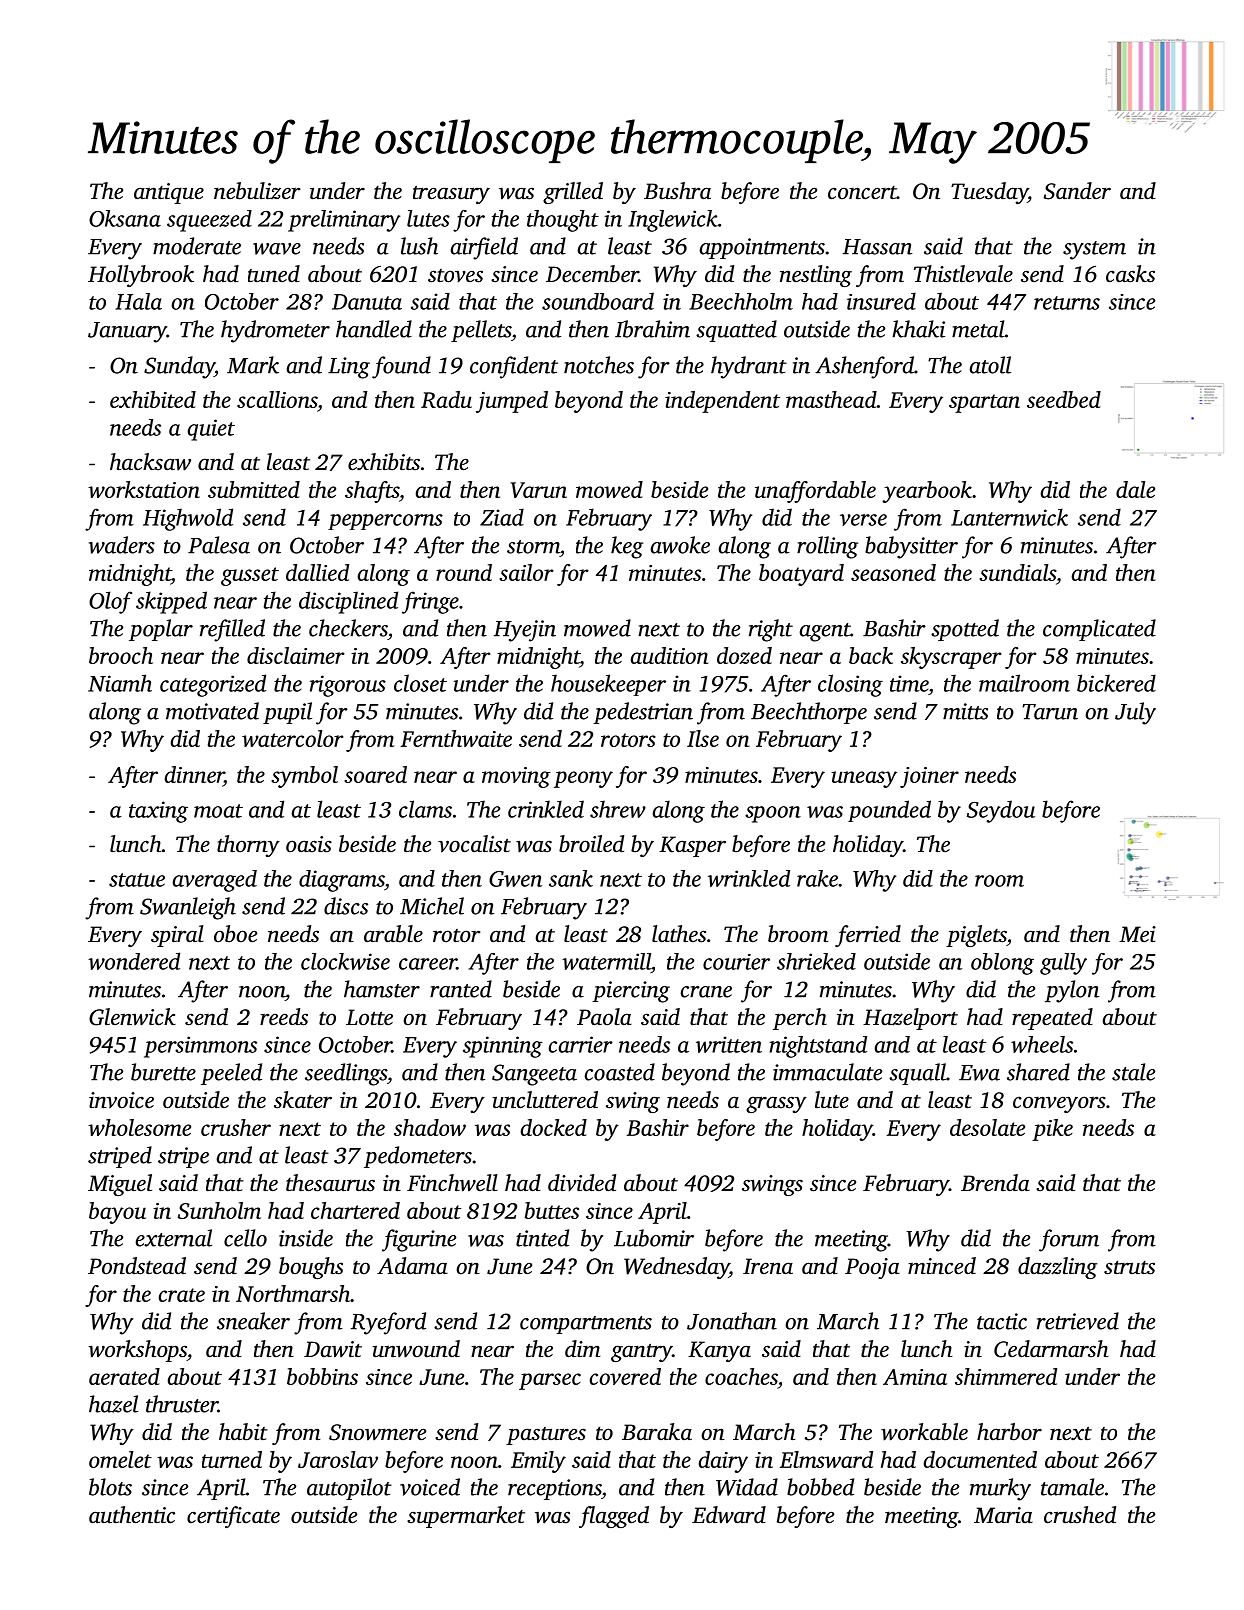  What do you see at coordinates (134, 961) in the screenshot?
I see `wondered` at bounding box center [134, 961].
